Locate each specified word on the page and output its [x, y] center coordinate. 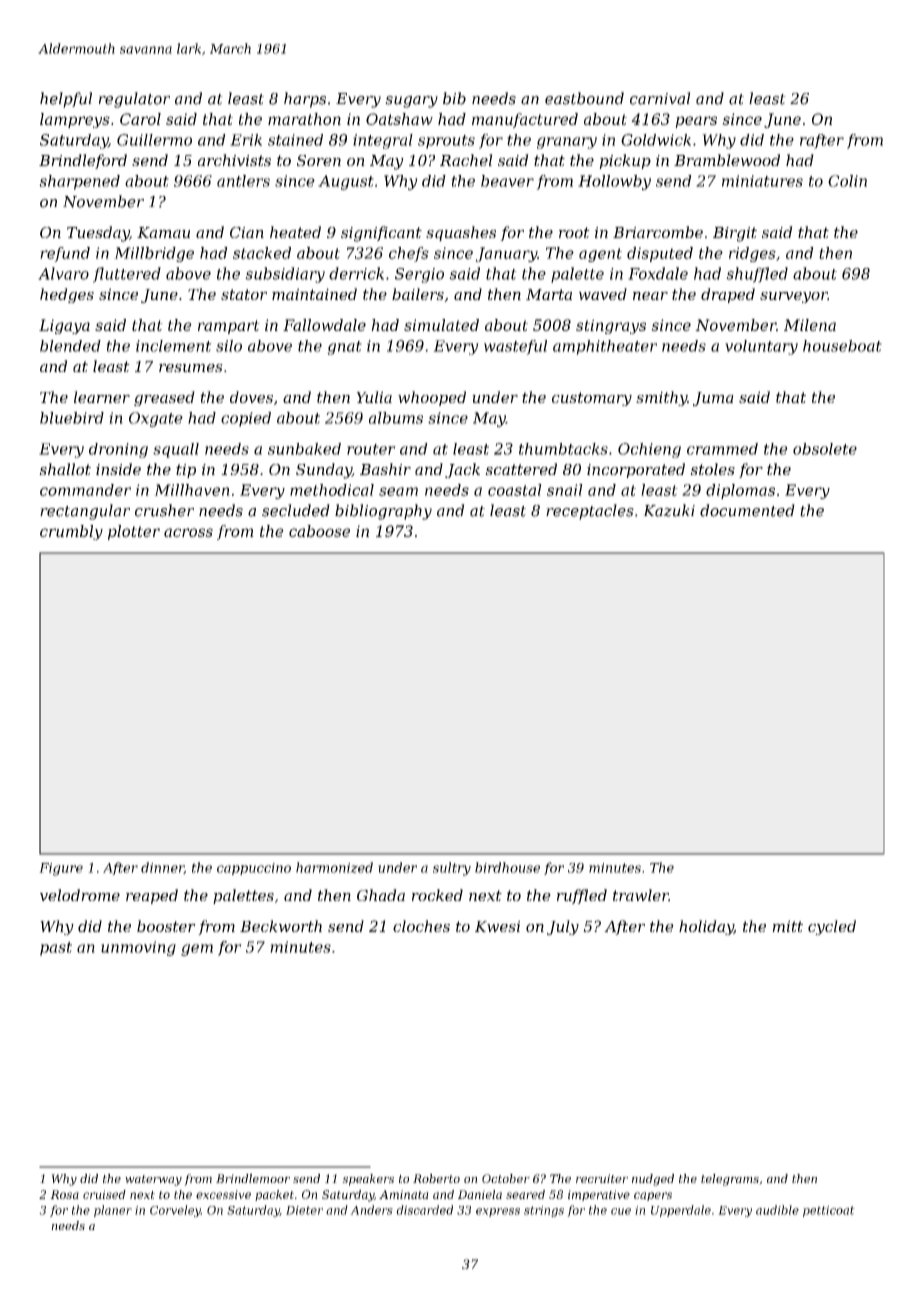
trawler [641, 895]
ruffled [582, 896]
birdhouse [507, 867]
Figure [61, 869]
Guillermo [154, 140]
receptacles [590, 512]
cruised [104, 1194]
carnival [660, 98]
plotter [134, 532]
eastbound [584, 98]
